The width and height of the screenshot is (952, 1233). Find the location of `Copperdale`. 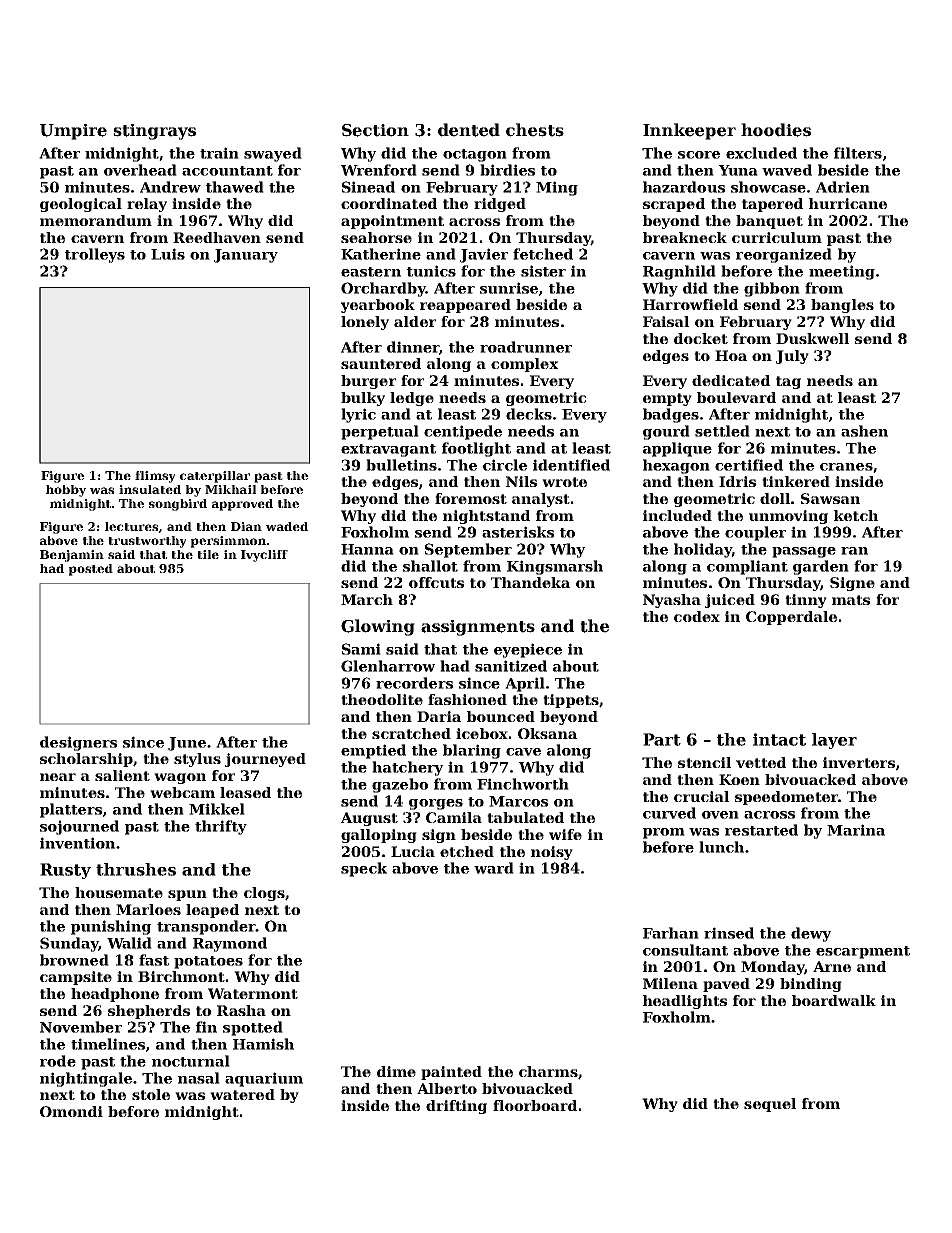

Copperdale is located at coordinates (791, 618).
